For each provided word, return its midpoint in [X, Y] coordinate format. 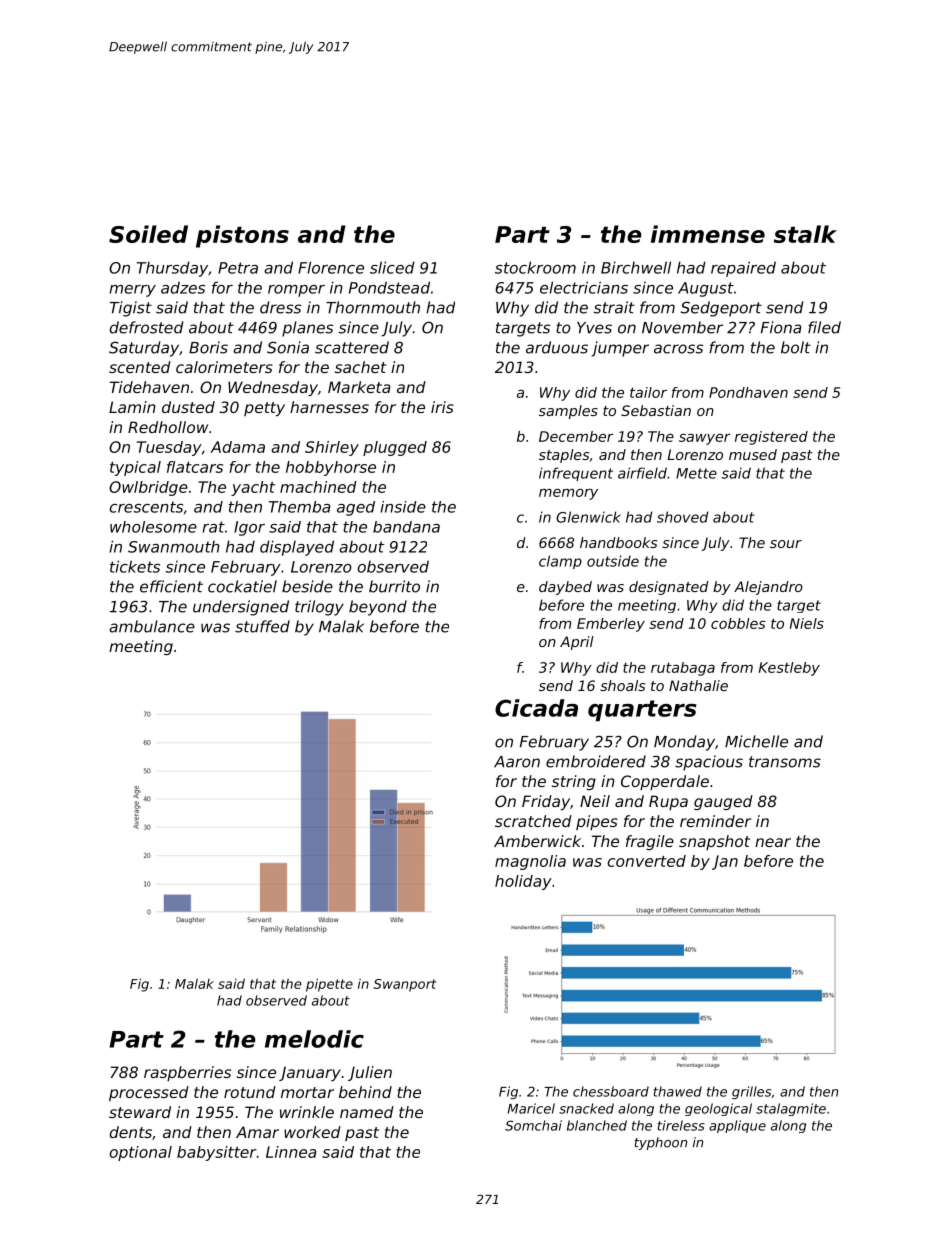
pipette [329, 985]
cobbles [738, 623]
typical [135, 468]
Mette [696, 473]
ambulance [152, 626]
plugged [395, 448]
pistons [242, 236]
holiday [523, 882]
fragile [650, 842]
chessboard [611, 1091]
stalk [805, 234]
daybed [565, 588]
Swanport [405, 985]
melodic [314, 1039]
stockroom [535, 267]
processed [149, 1093]
